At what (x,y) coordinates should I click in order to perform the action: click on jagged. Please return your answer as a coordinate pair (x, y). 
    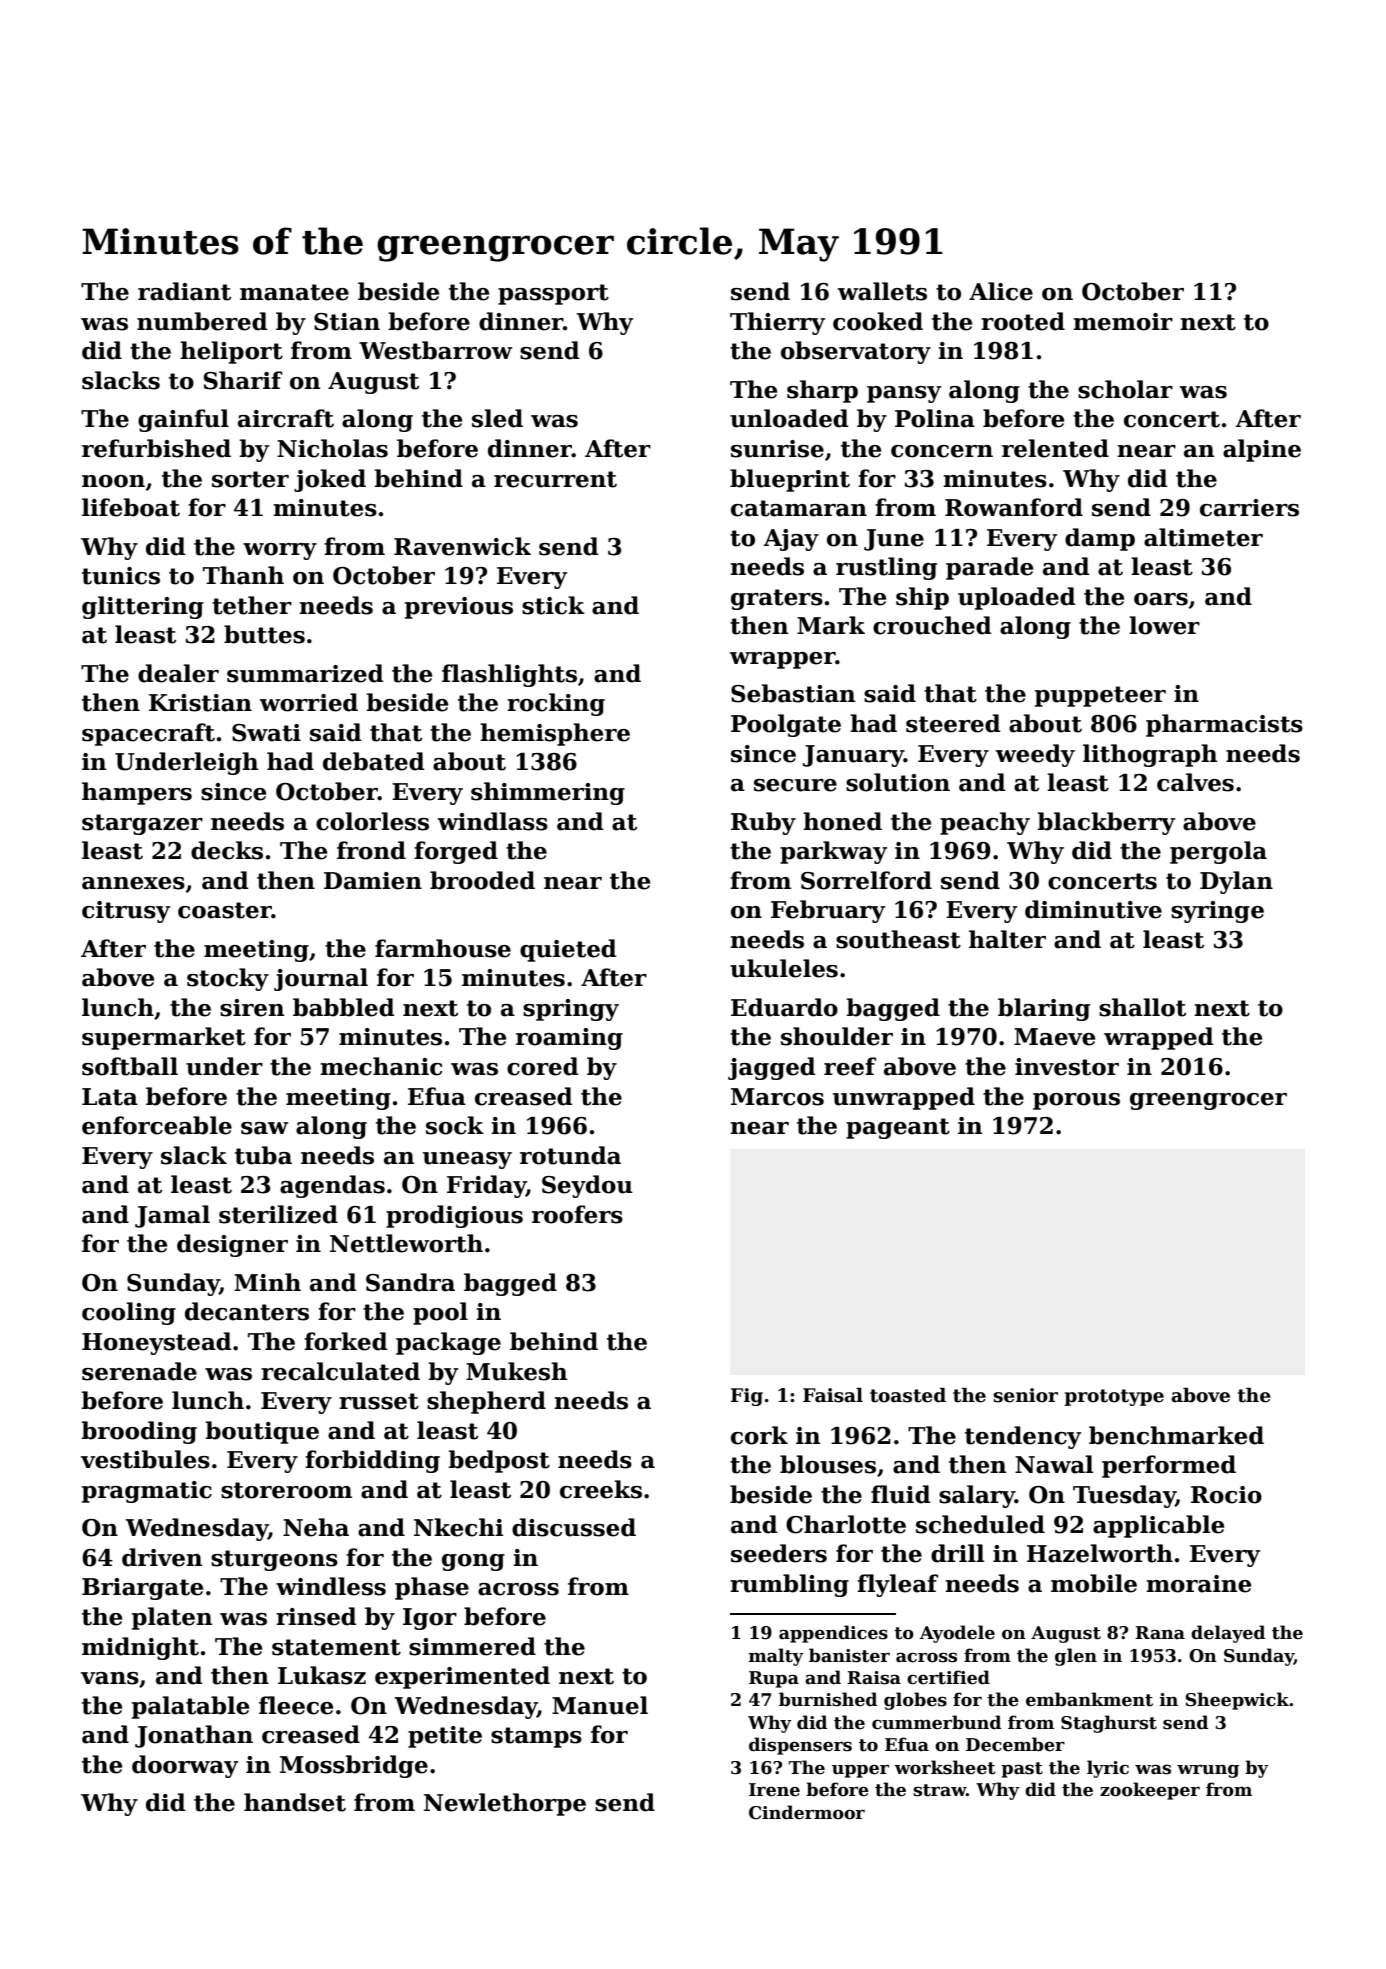
    Looking at the image, I should click on (772, 1068).
